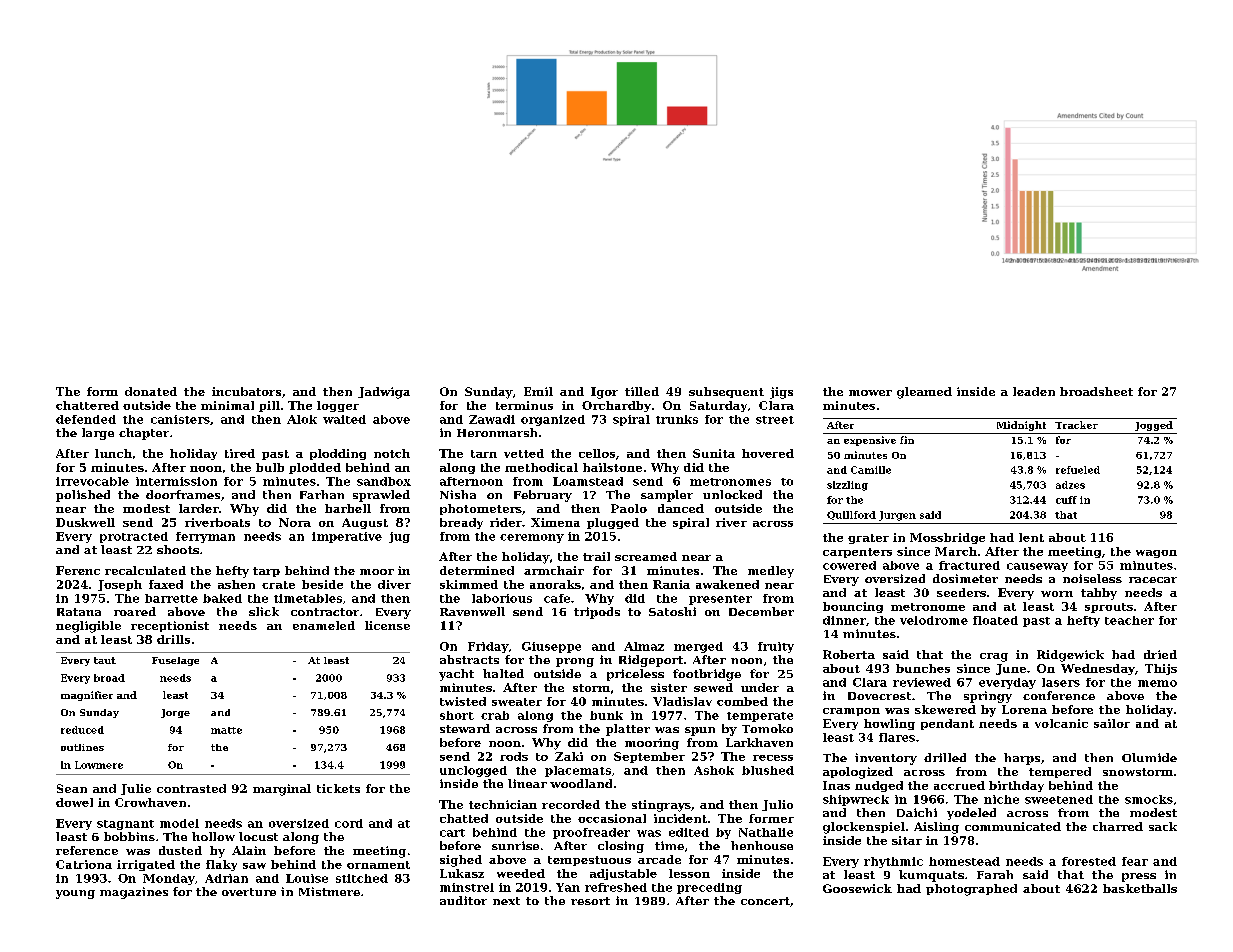  What do you see at coordinates (742, 701) in the screenshot?
I see `combed` at bounding box center [742, 701].
